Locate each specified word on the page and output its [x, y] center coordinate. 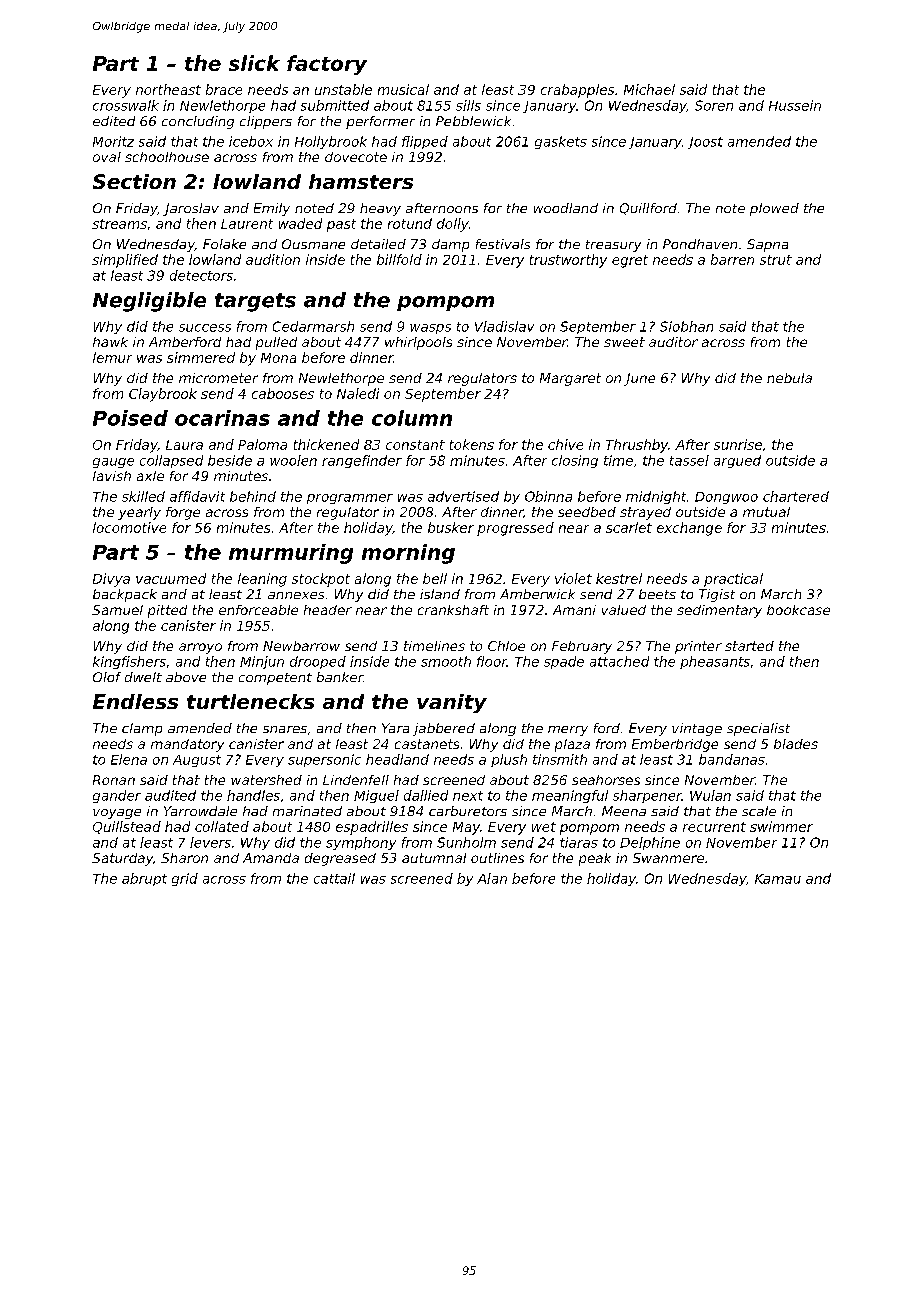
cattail [334, 878]
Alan [492, 878]
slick [254, 63]
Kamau [778, 879]
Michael [649, 89]
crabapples [577, 91]
